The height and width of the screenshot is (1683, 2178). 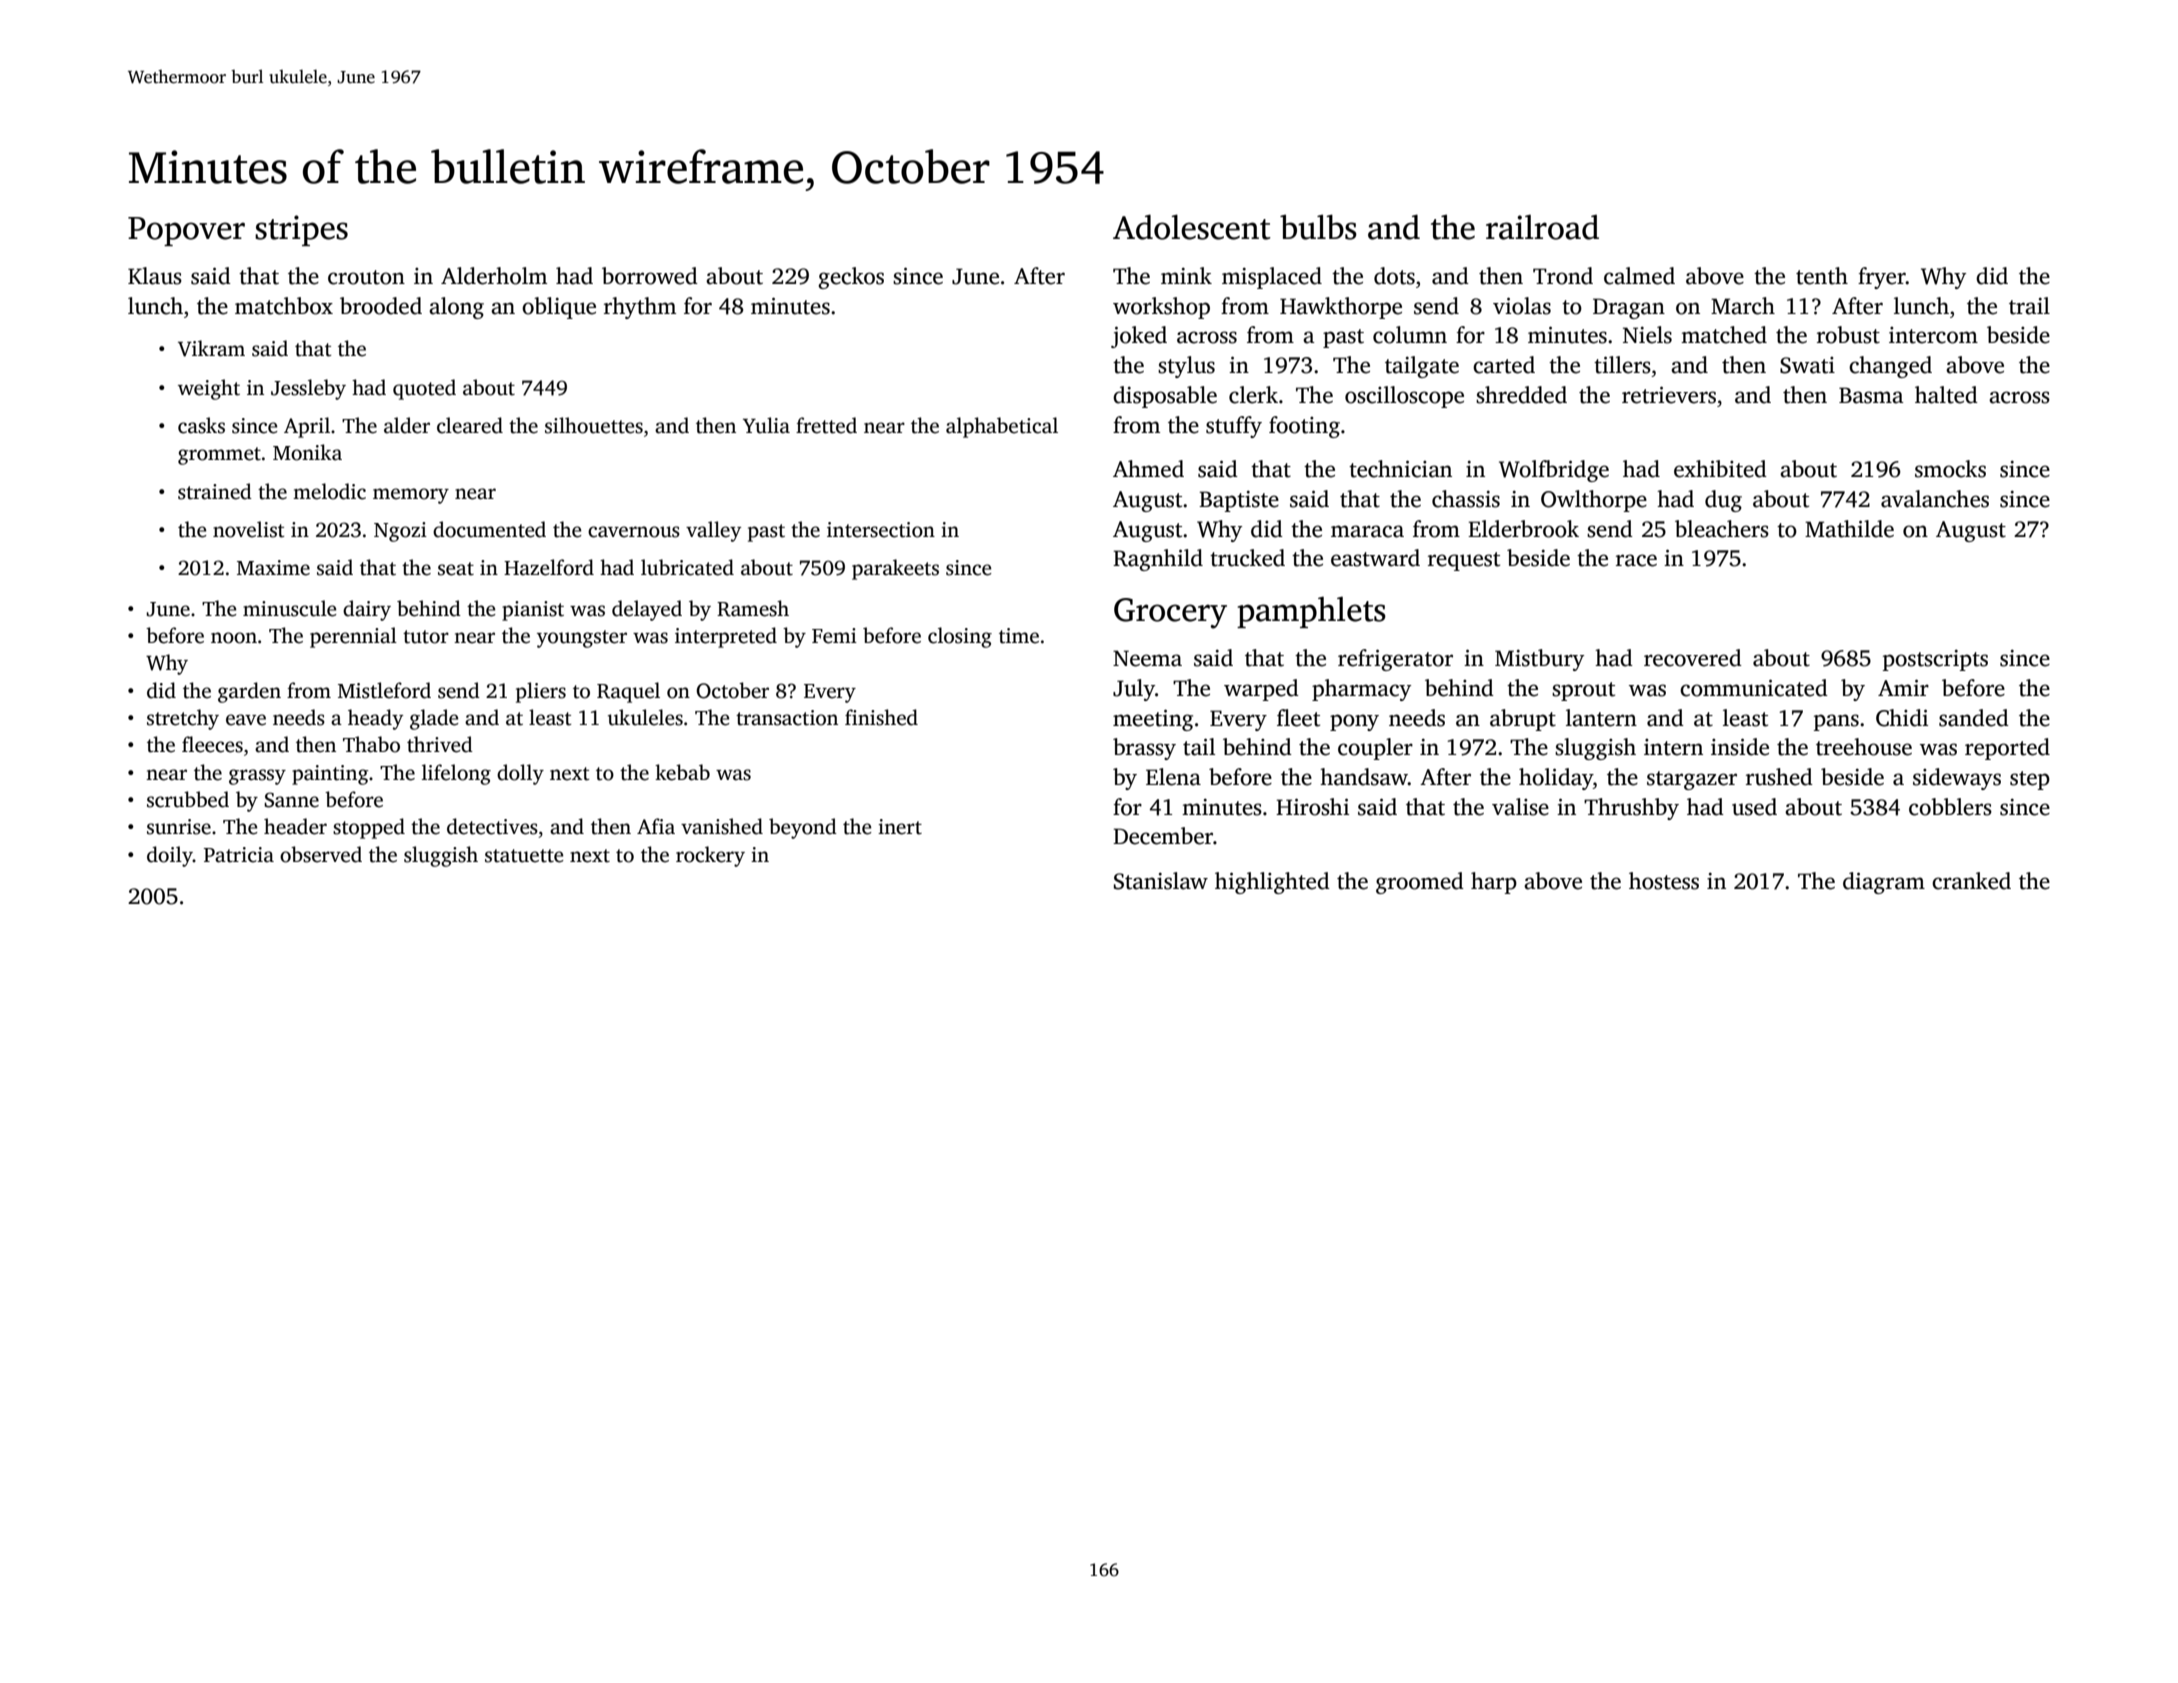 What do you see at coordinates (960, 637) in the screenshot?
I see `closing` at bounding box center [960, 637].
